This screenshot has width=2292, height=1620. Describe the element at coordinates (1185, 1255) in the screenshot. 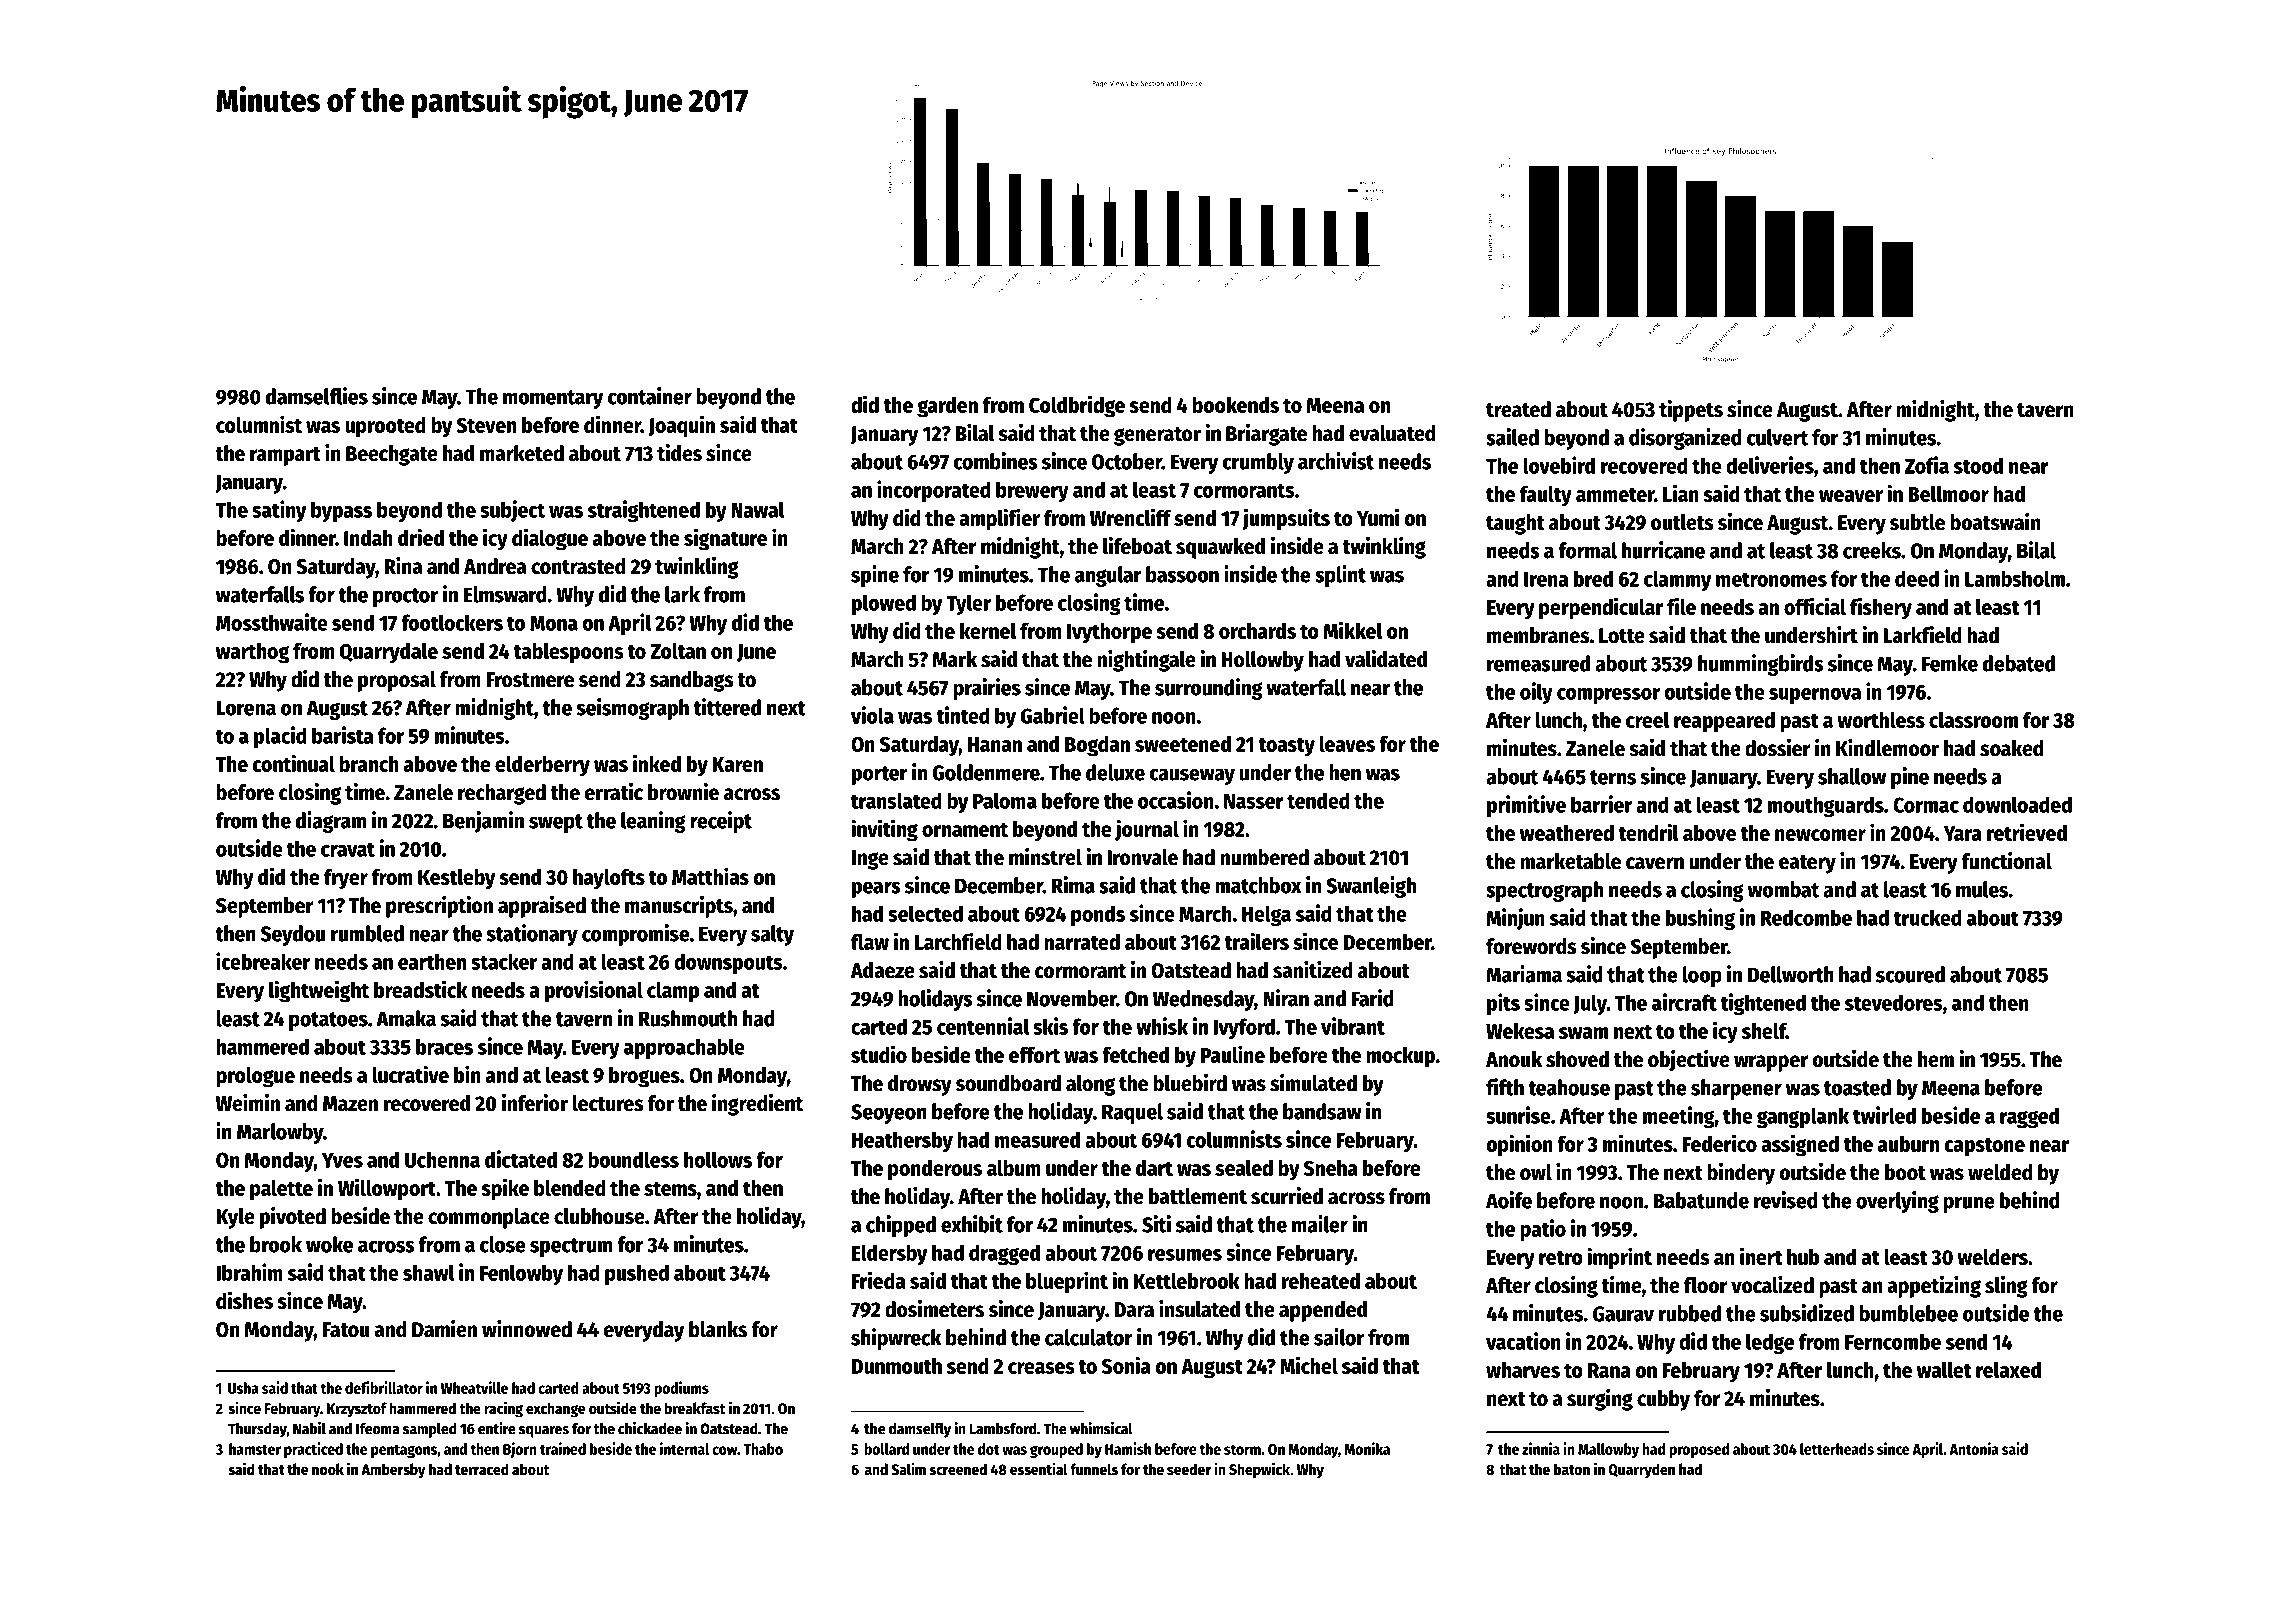

I see `resumes` at that location.
